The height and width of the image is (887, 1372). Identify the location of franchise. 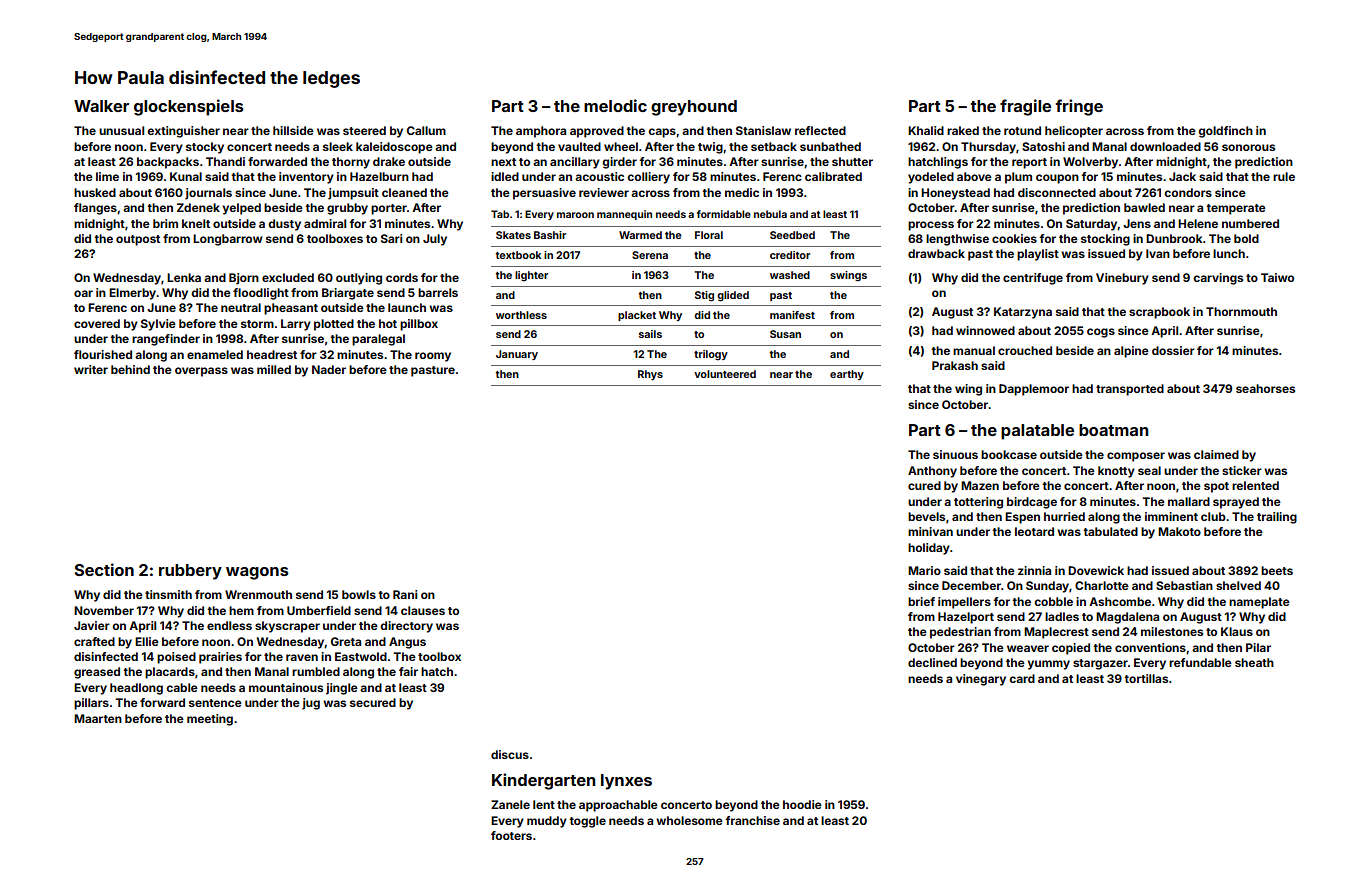
(752, 820).
